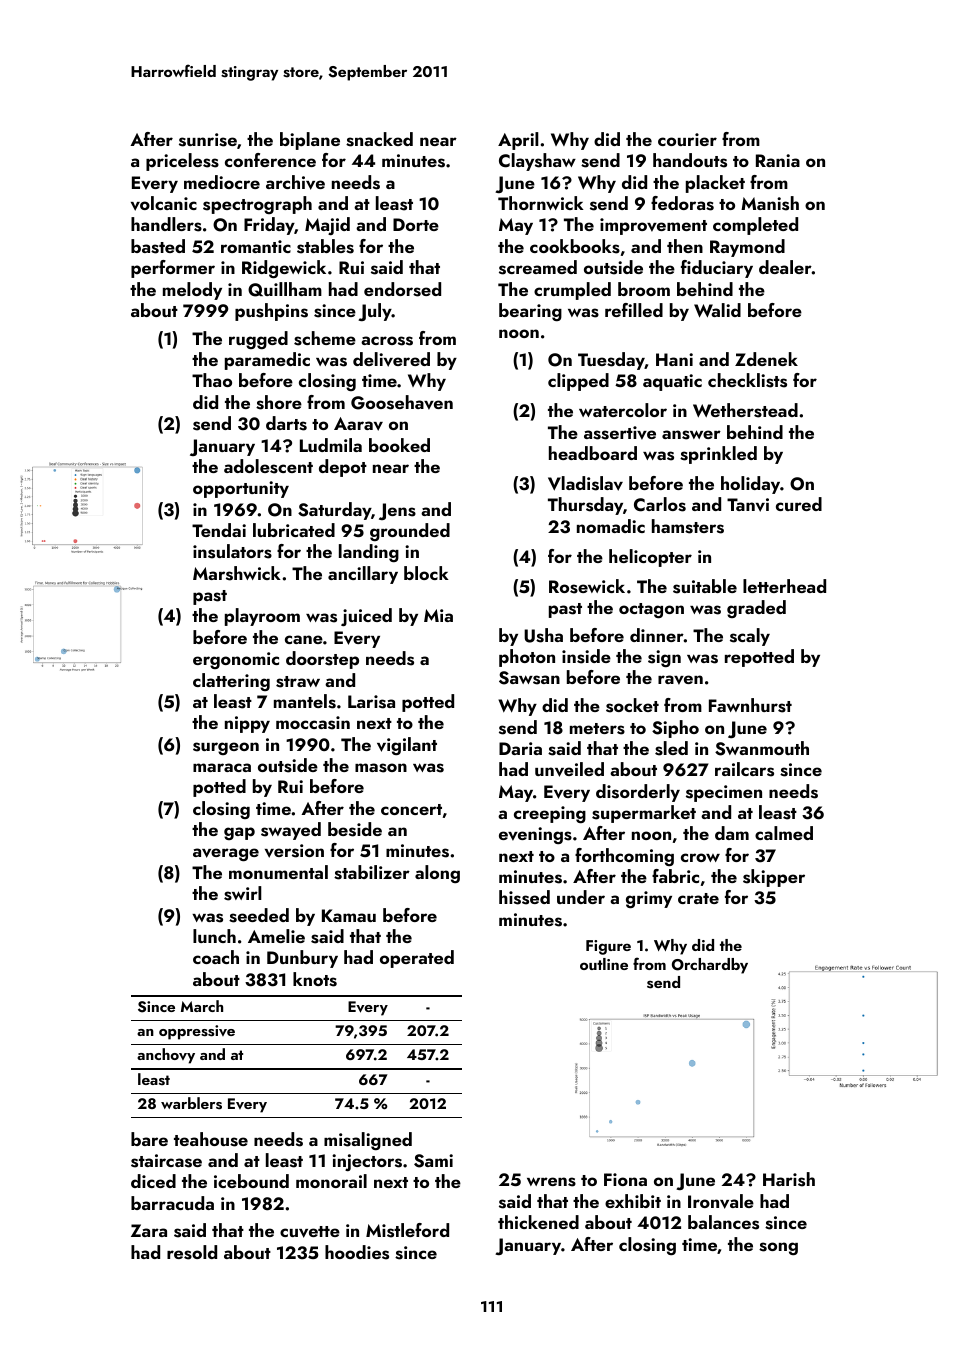  What do you see at coordinates (537, 162) in the page?
I see `Clayshaw` at bounding box center [537, 162].
